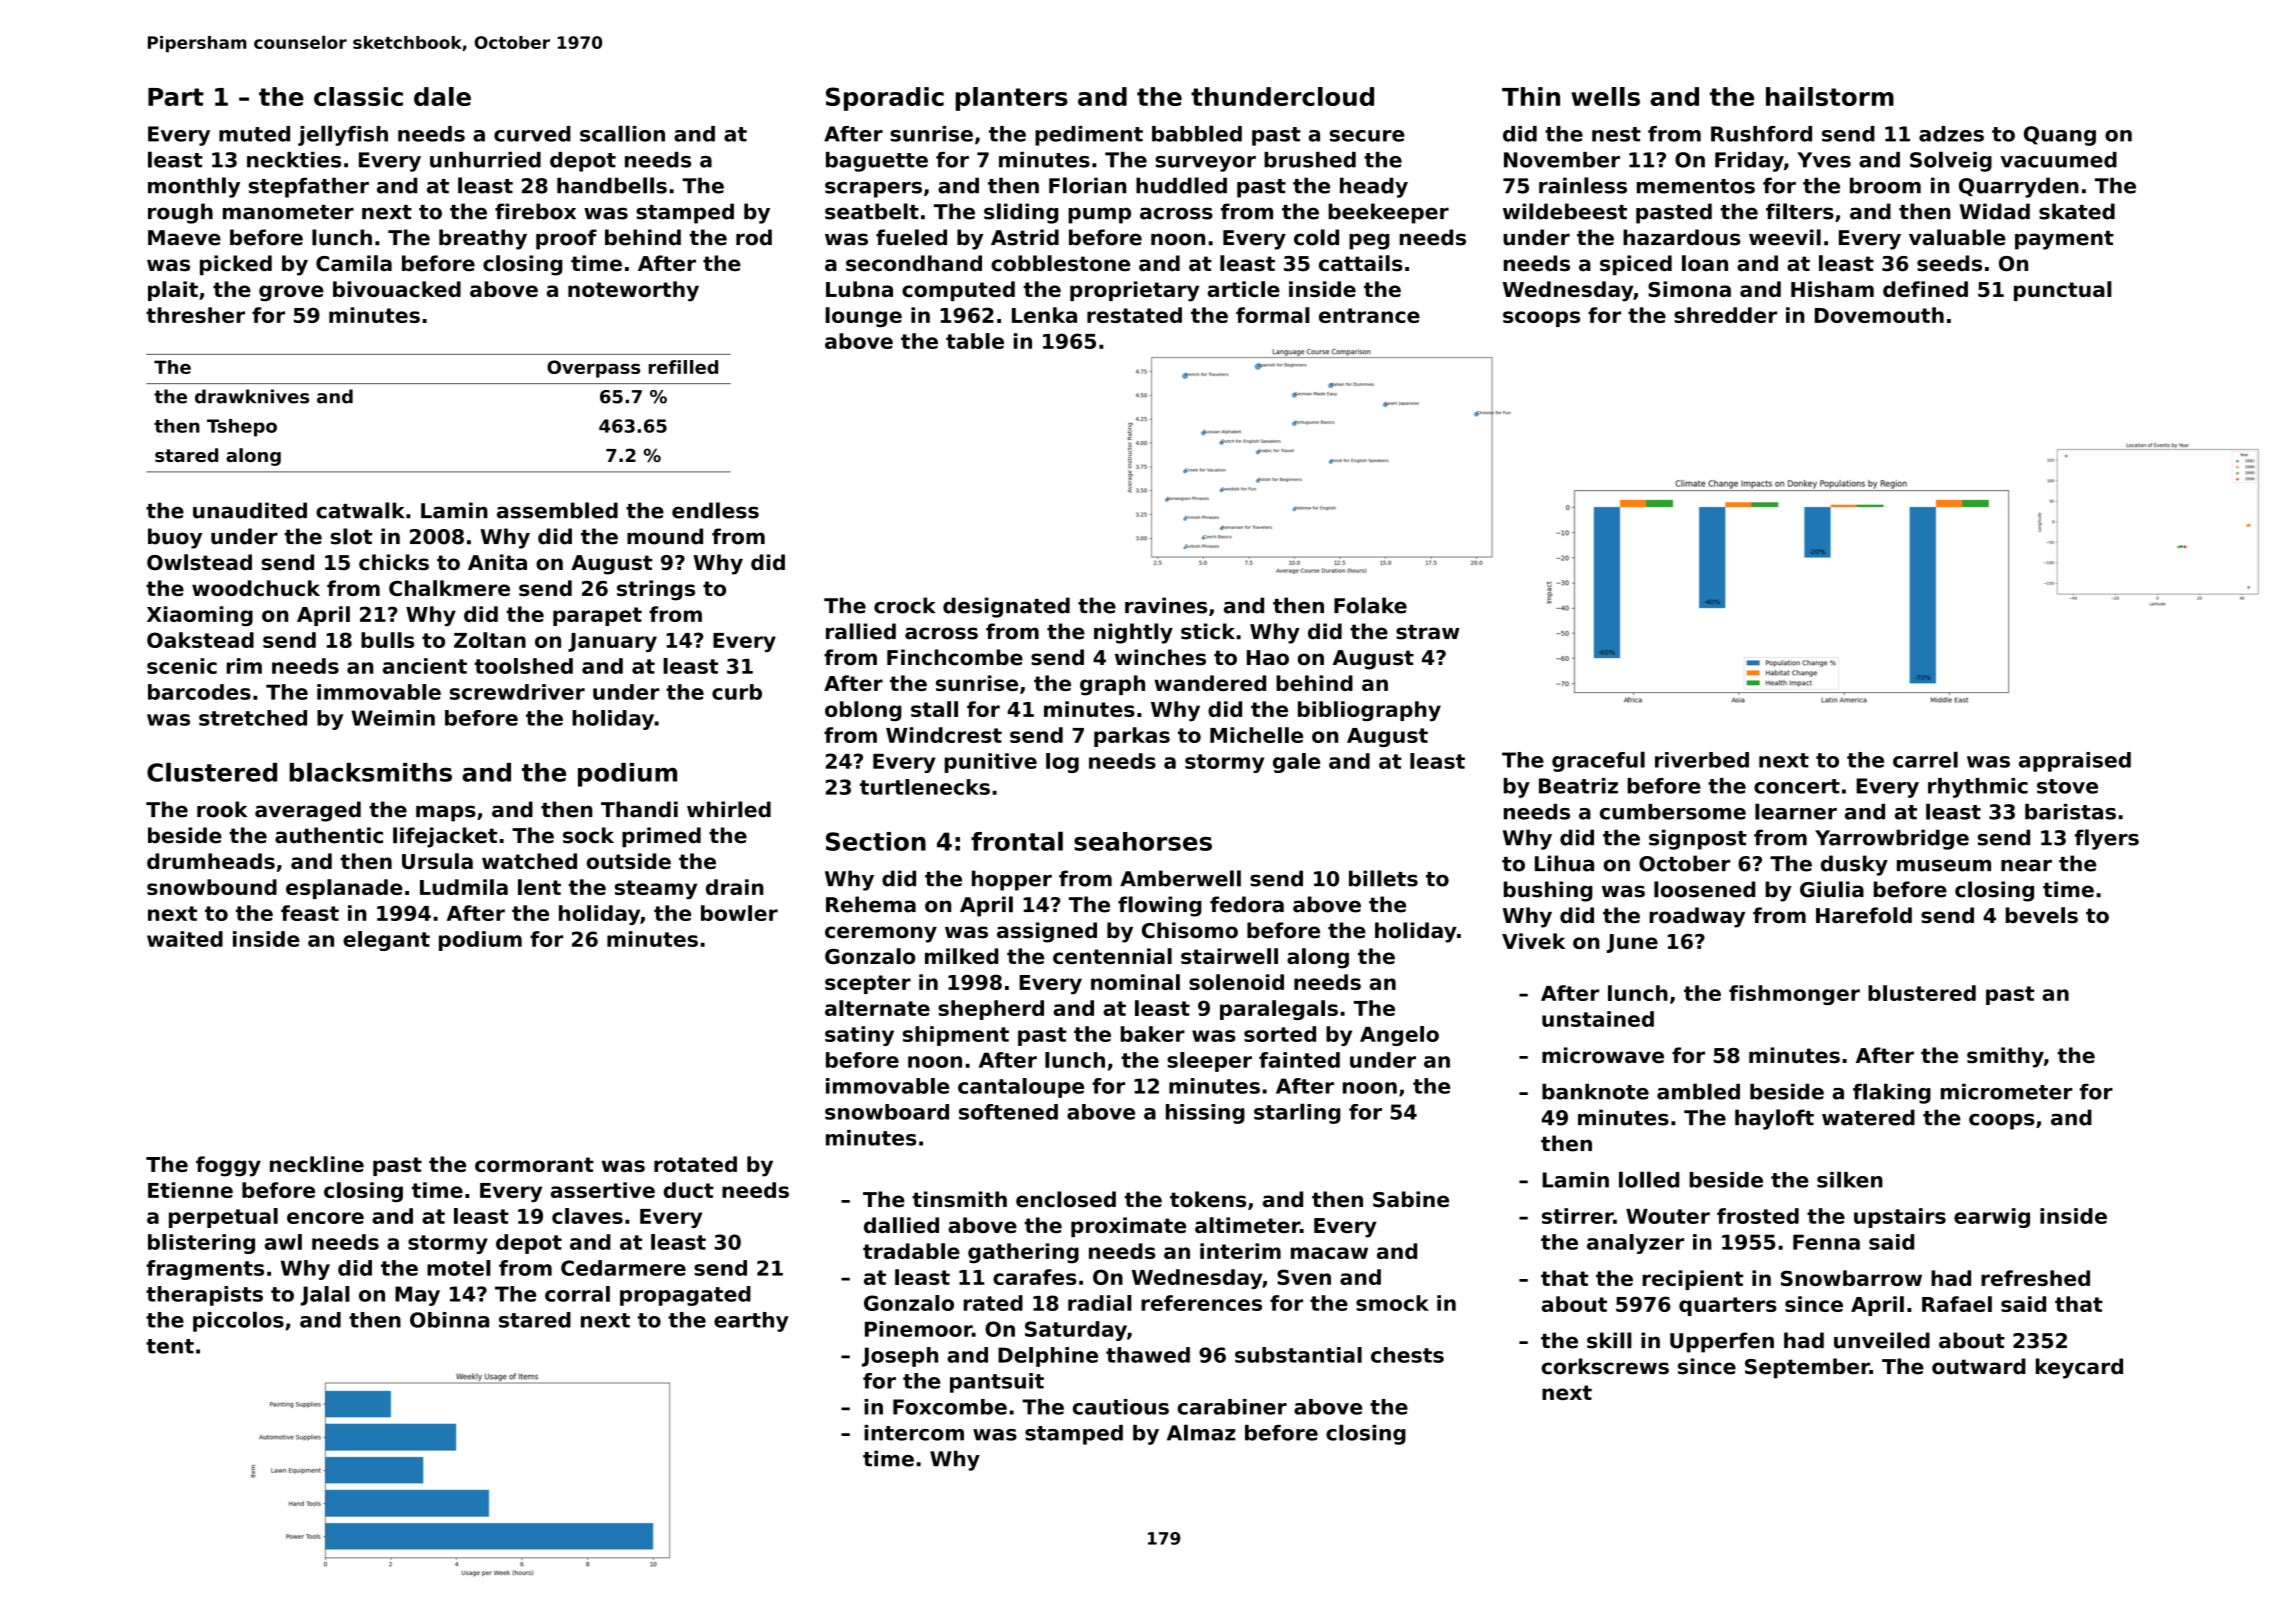 Image resolution: width=2292 pixels, height=1620 pixels. What do you see at coordinates (1725, 315) in the screenshot?
I see `shredder` at bounding box center [1725, 315].
